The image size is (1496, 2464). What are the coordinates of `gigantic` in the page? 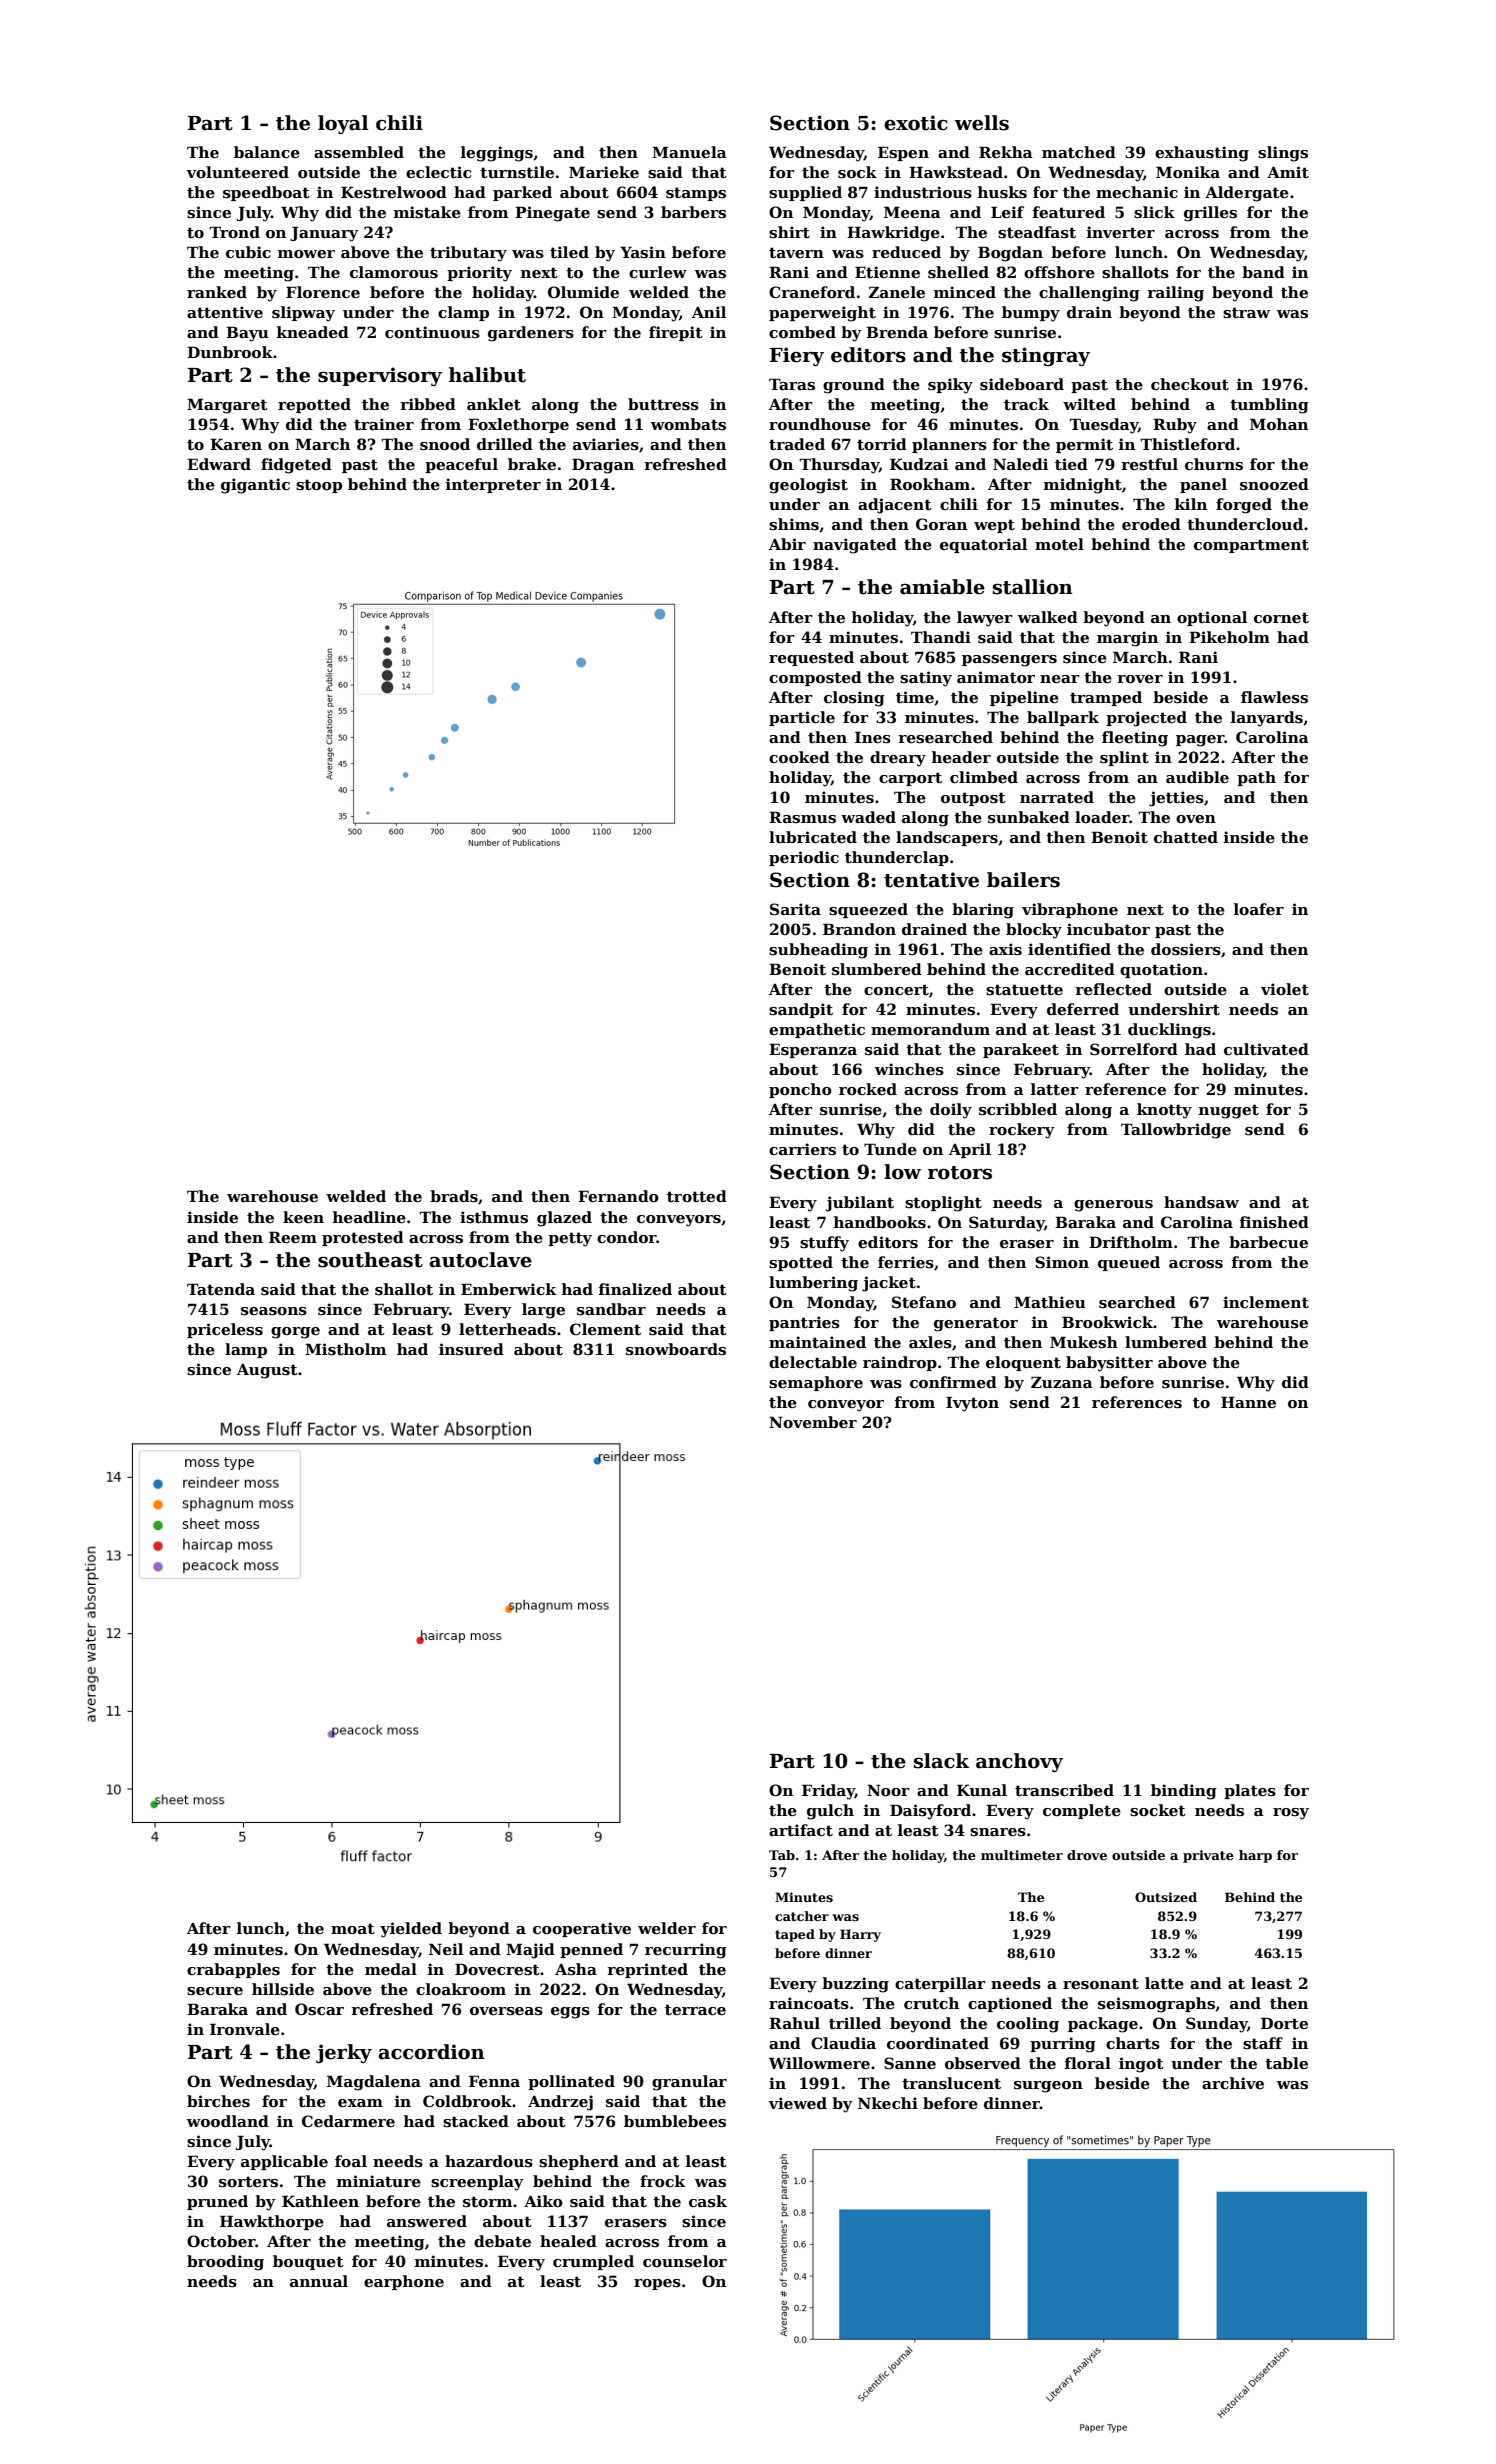 It's located at (255, 486).
